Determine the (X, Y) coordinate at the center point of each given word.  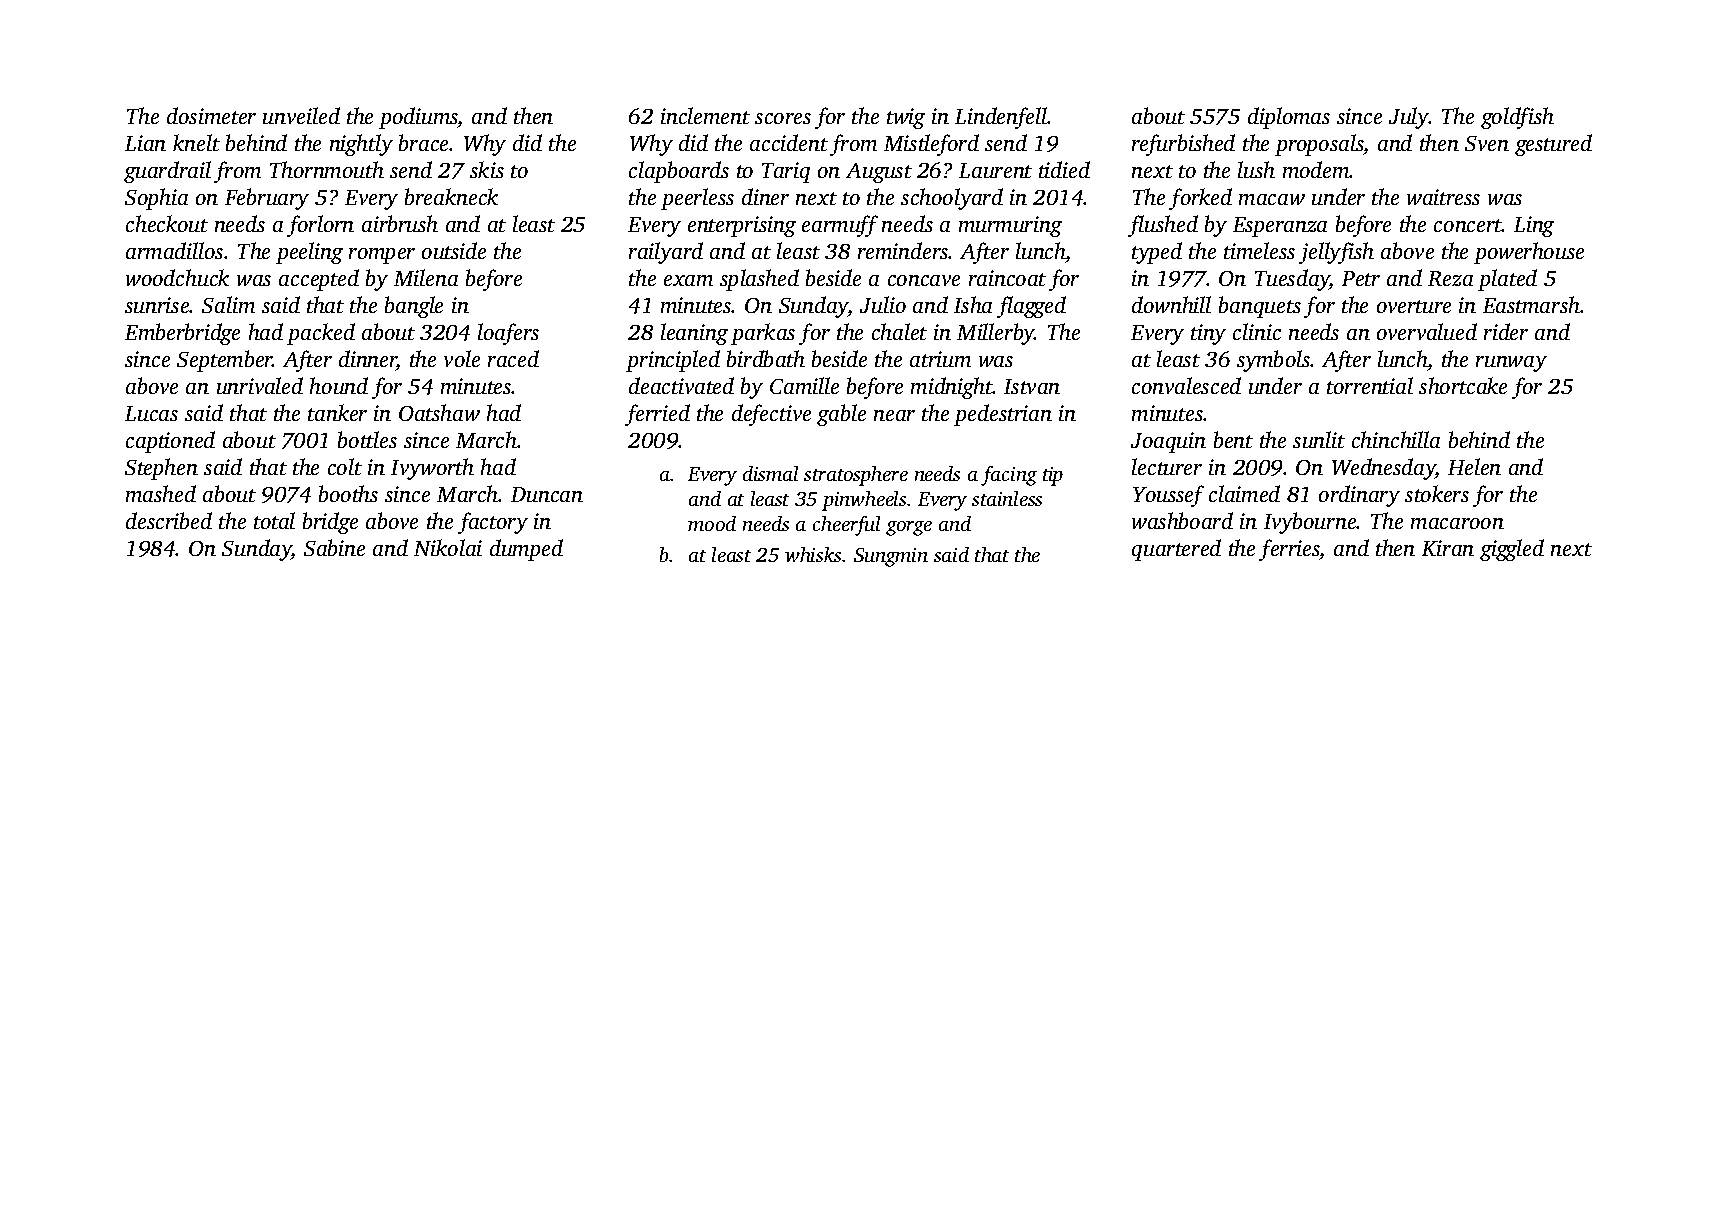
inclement (705, 115)
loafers (508, 334)
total (274, 520)
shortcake (1463, 385)
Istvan (1032, 386)
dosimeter (211, 115)
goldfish (1517, 118)
